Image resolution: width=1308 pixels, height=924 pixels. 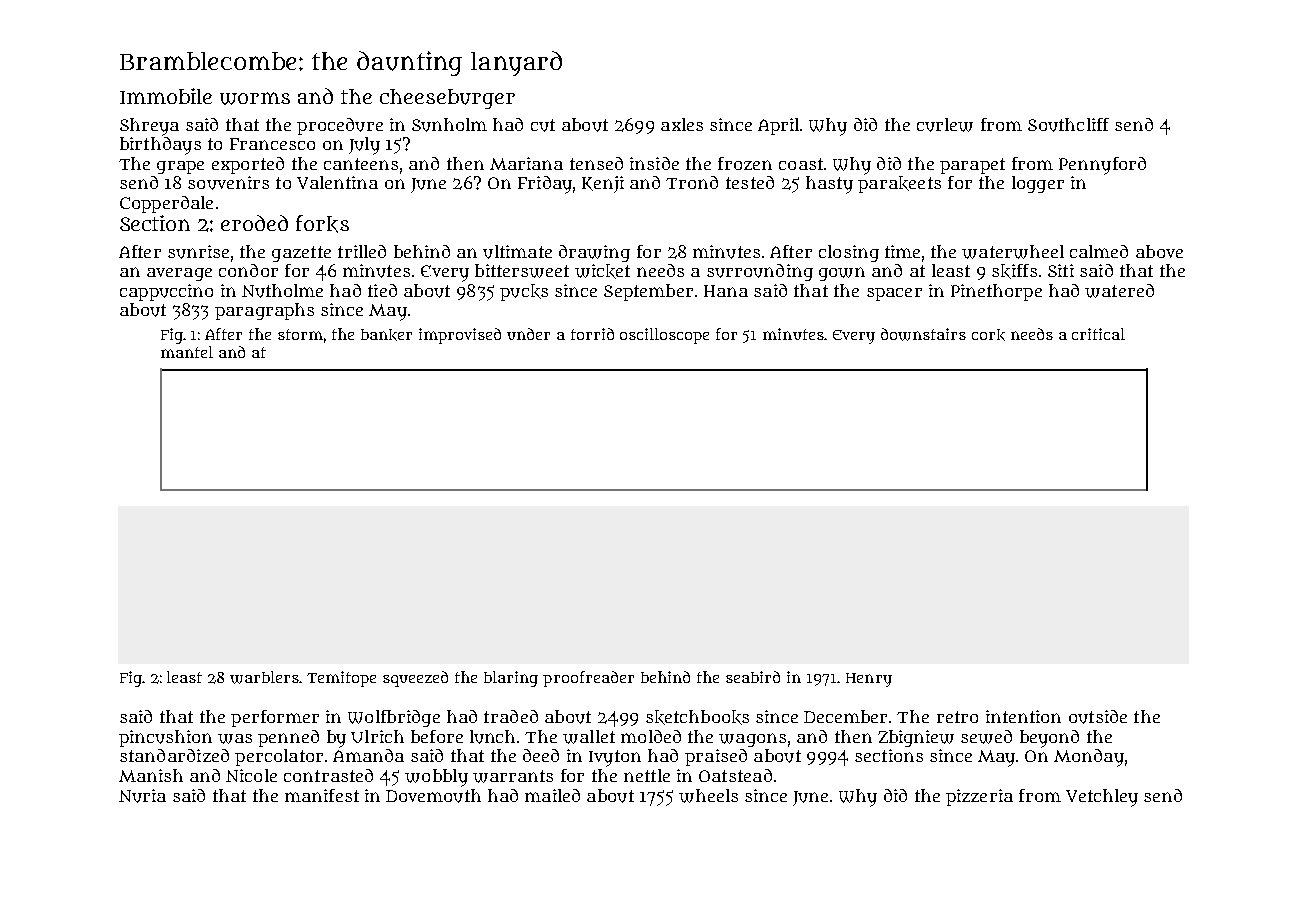 I want to click on Southcliff, so click(x=1068, y=125).
